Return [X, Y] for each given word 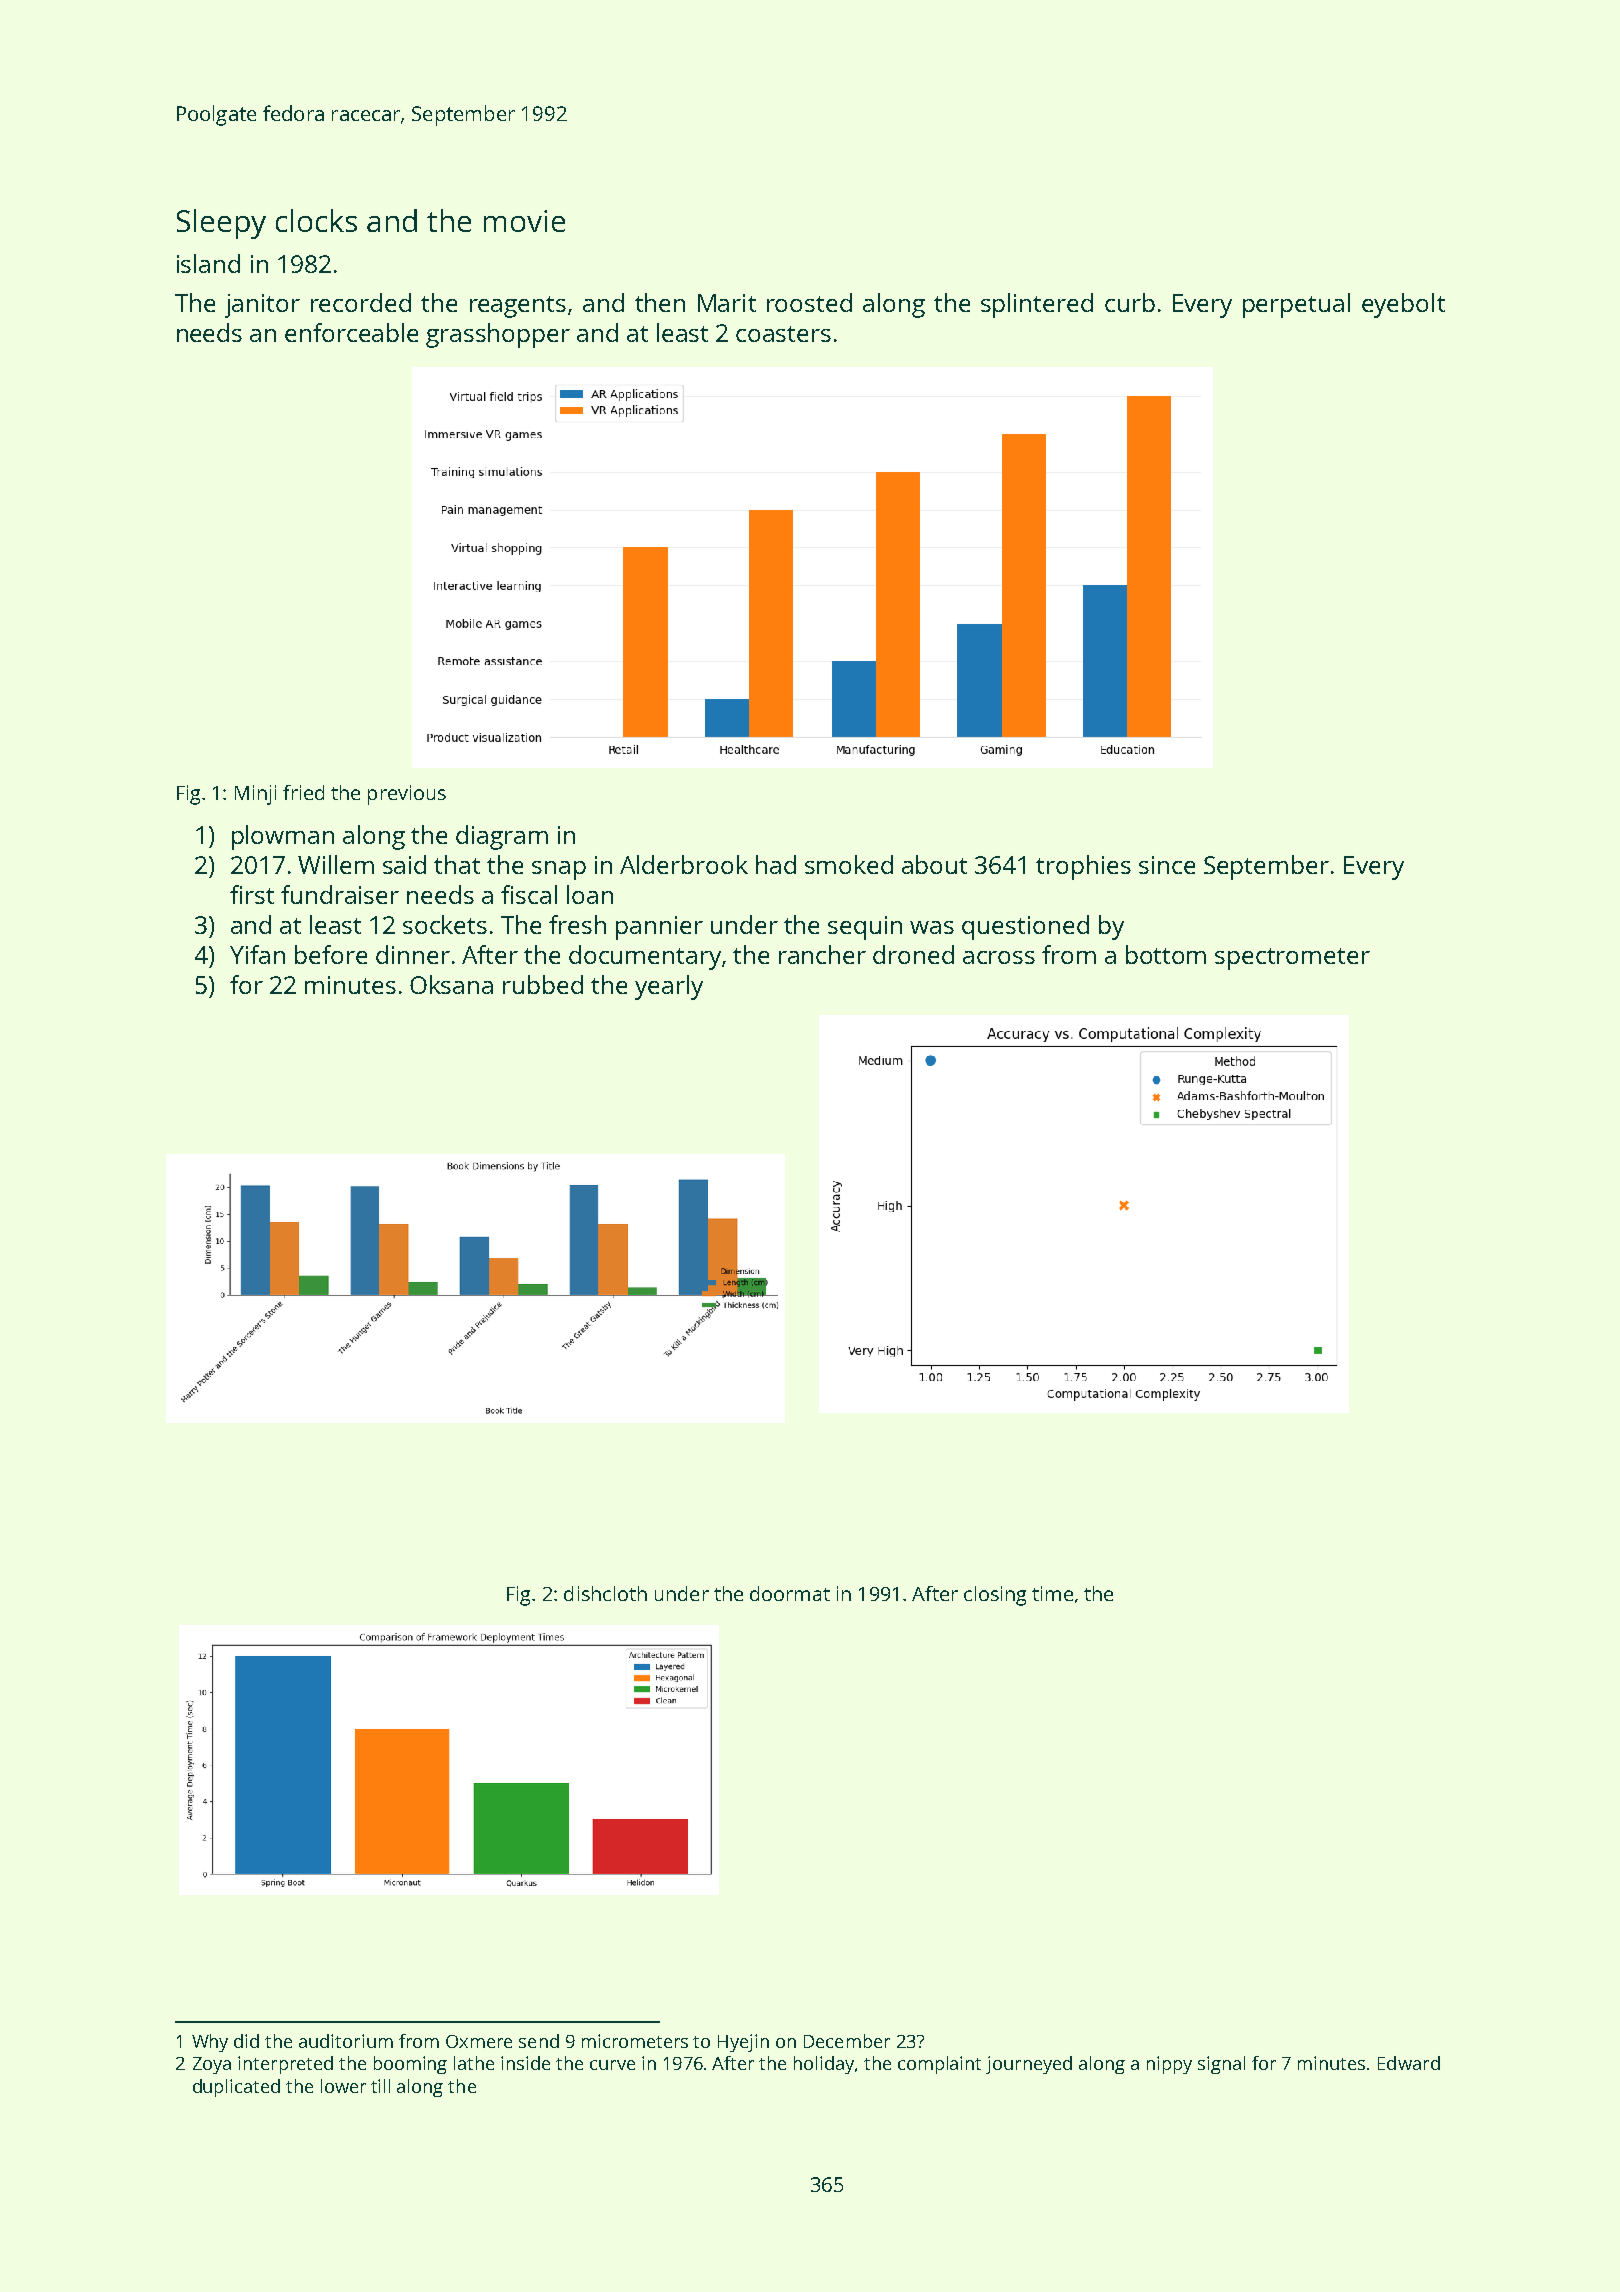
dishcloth [605, 1593]
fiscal [529, 894]
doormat [790, 1593]
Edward [1409, 2063]
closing [995, 1596]
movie [524, 221]
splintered [1037, 305]
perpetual [1296, 305]
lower [343, 2086]
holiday [825, 2065]
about [934, 864]
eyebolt [1403, 305]
